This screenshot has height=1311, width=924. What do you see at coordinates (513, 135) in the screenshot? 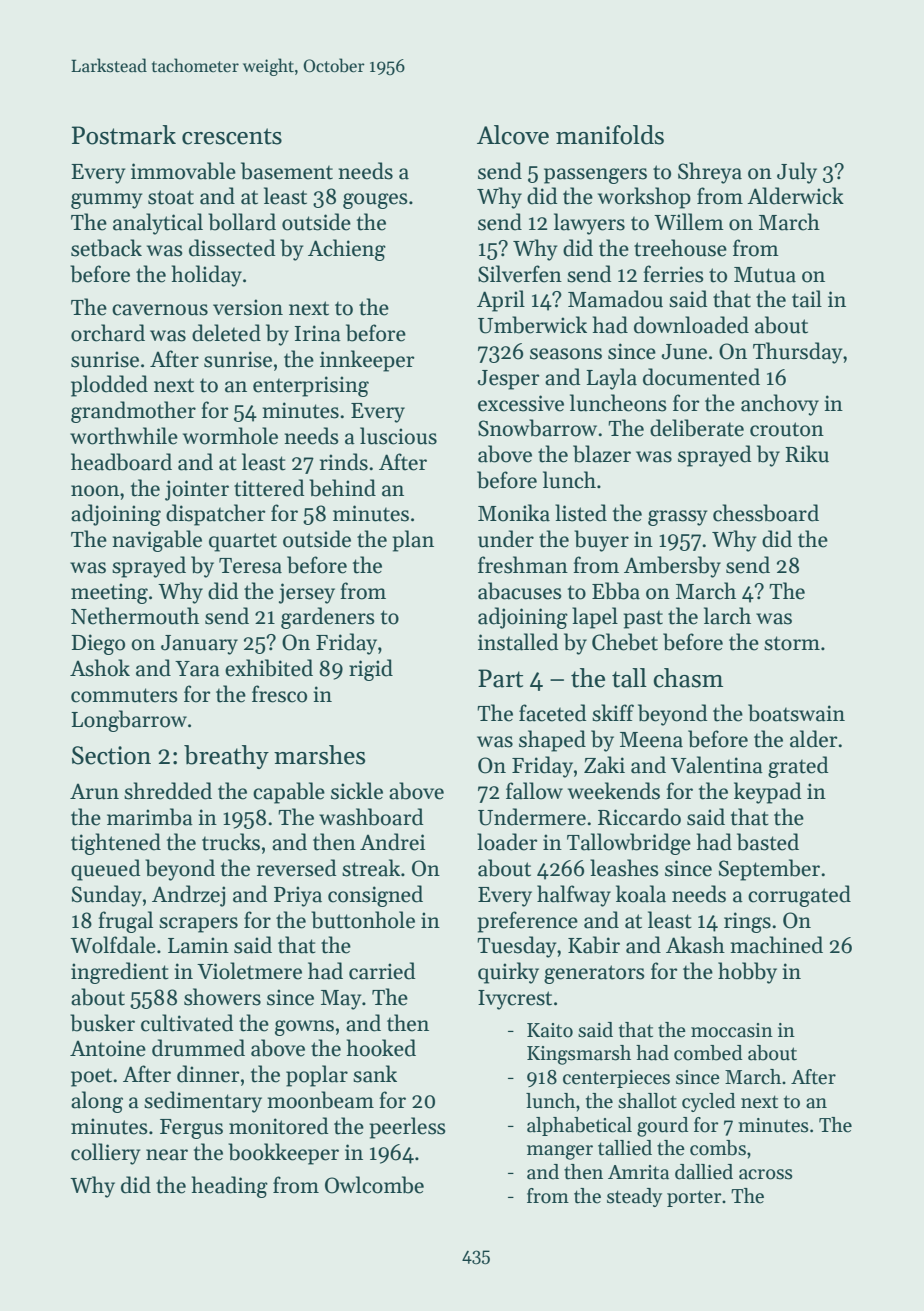
I see `Alcove` at bounding box center [513, 135].
